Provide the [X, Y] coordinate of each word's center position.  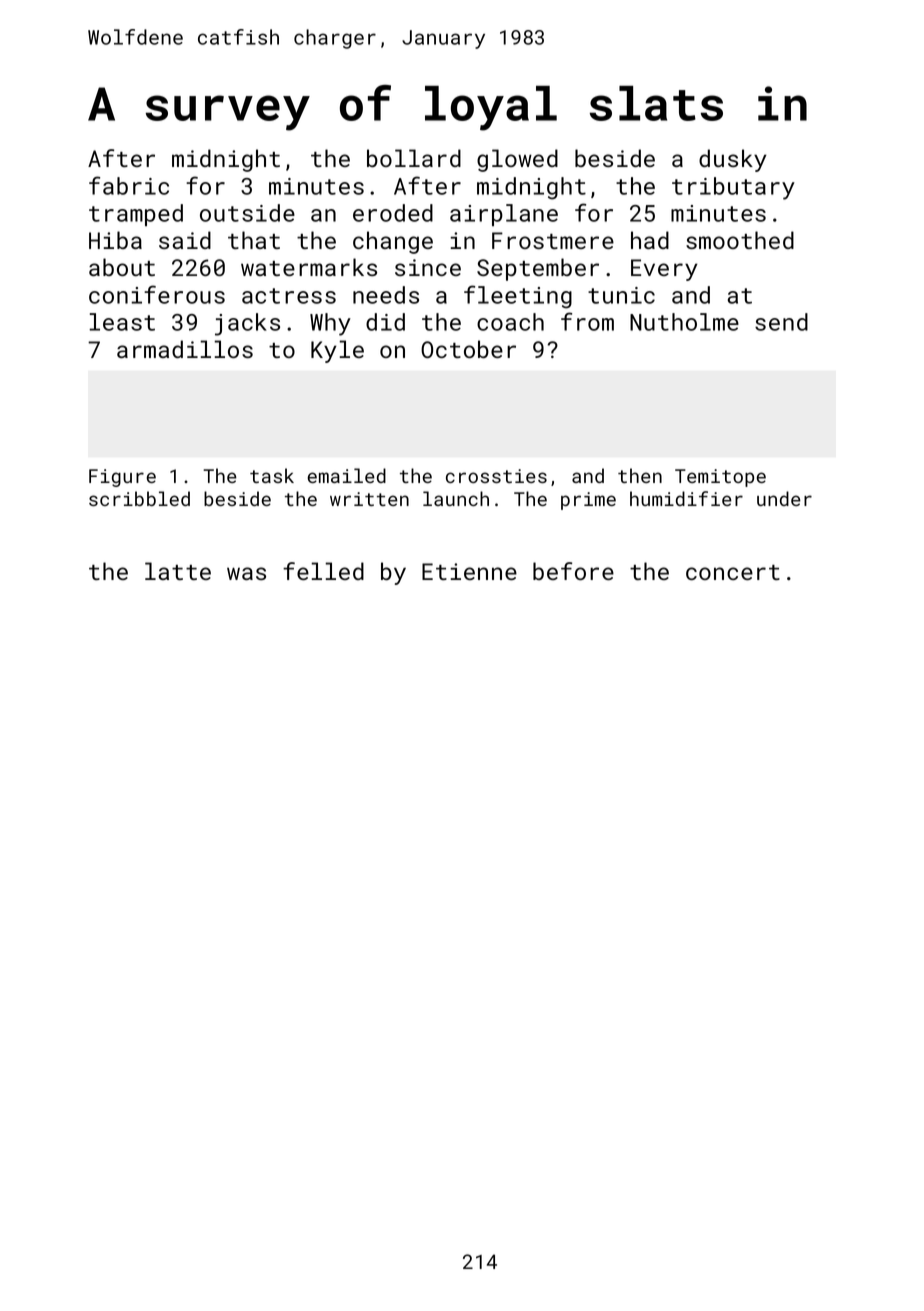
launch [456, 498]
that [254, 240]
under [784, 498]
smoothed [740, 240]
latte [178, 571]
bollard [414, 158]
